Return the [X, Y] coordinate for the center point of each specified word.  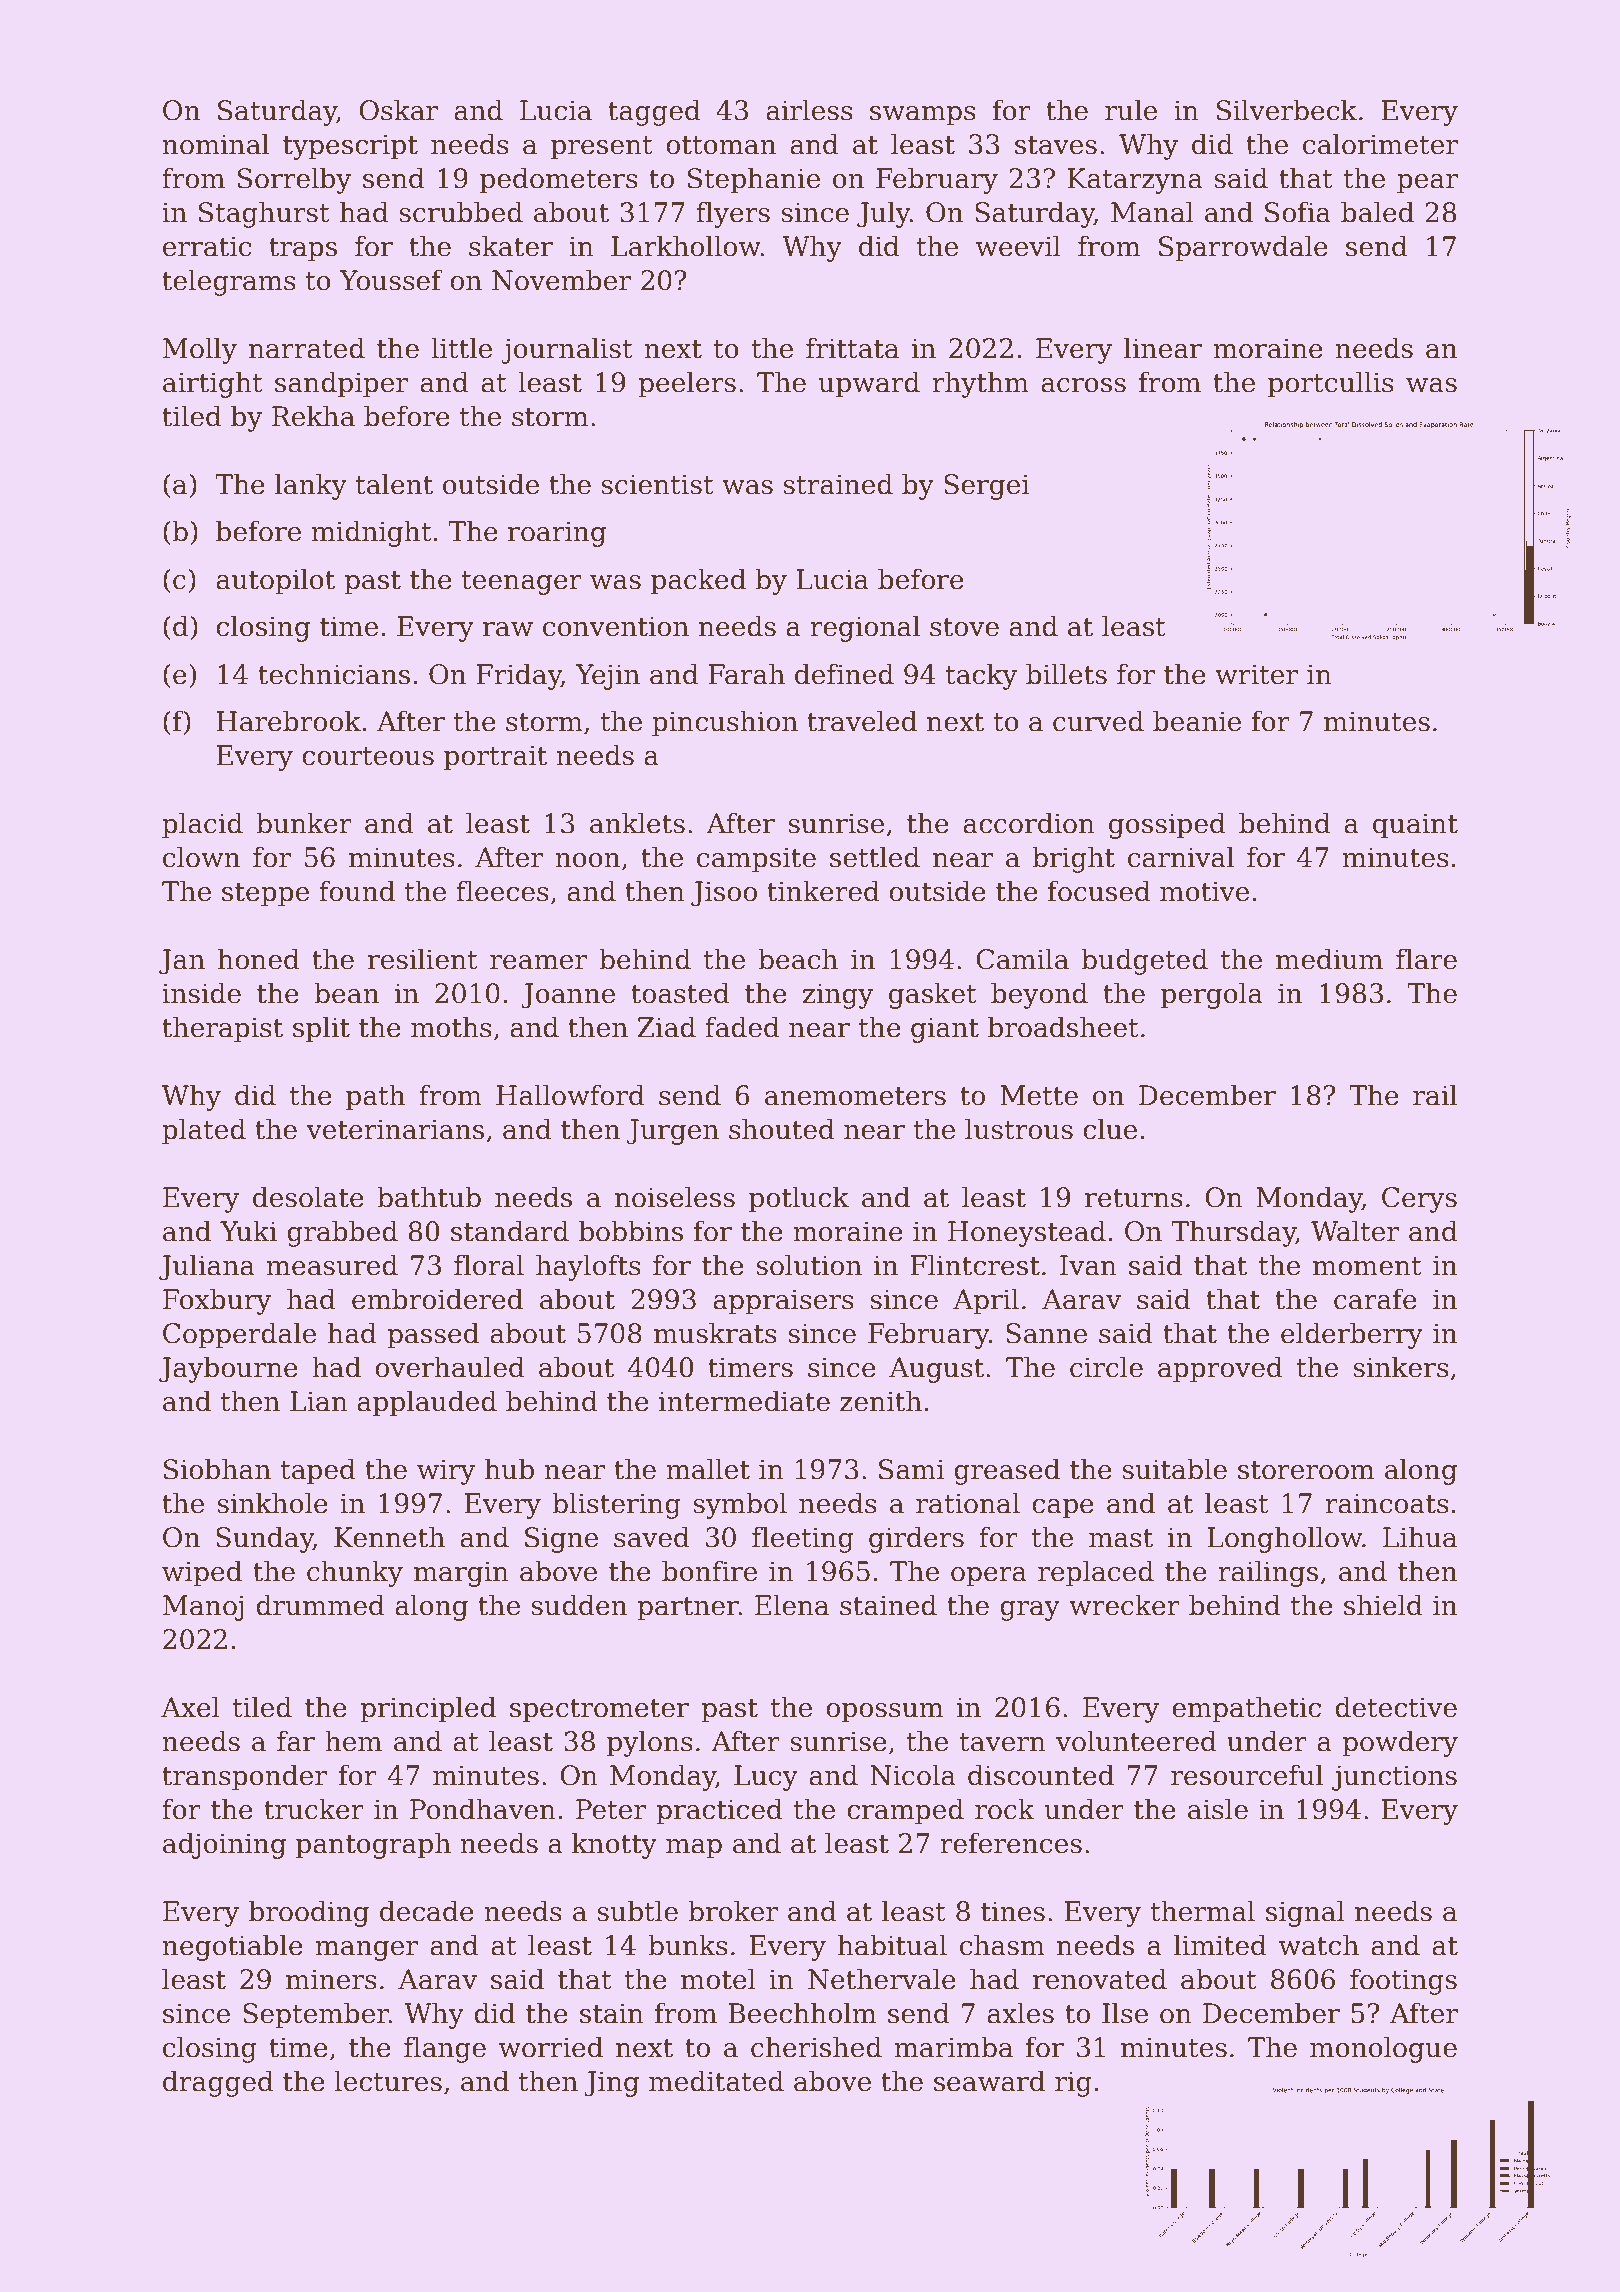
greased [1007, 1471]
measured [332, 1265]
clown [201, 857]
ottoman [721, 145]
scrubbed [461, 212]
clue [1110, 1129]
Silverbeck [1287, 110]
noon [587, 860]
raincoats [1387, 1503]
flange [445, 2049]
